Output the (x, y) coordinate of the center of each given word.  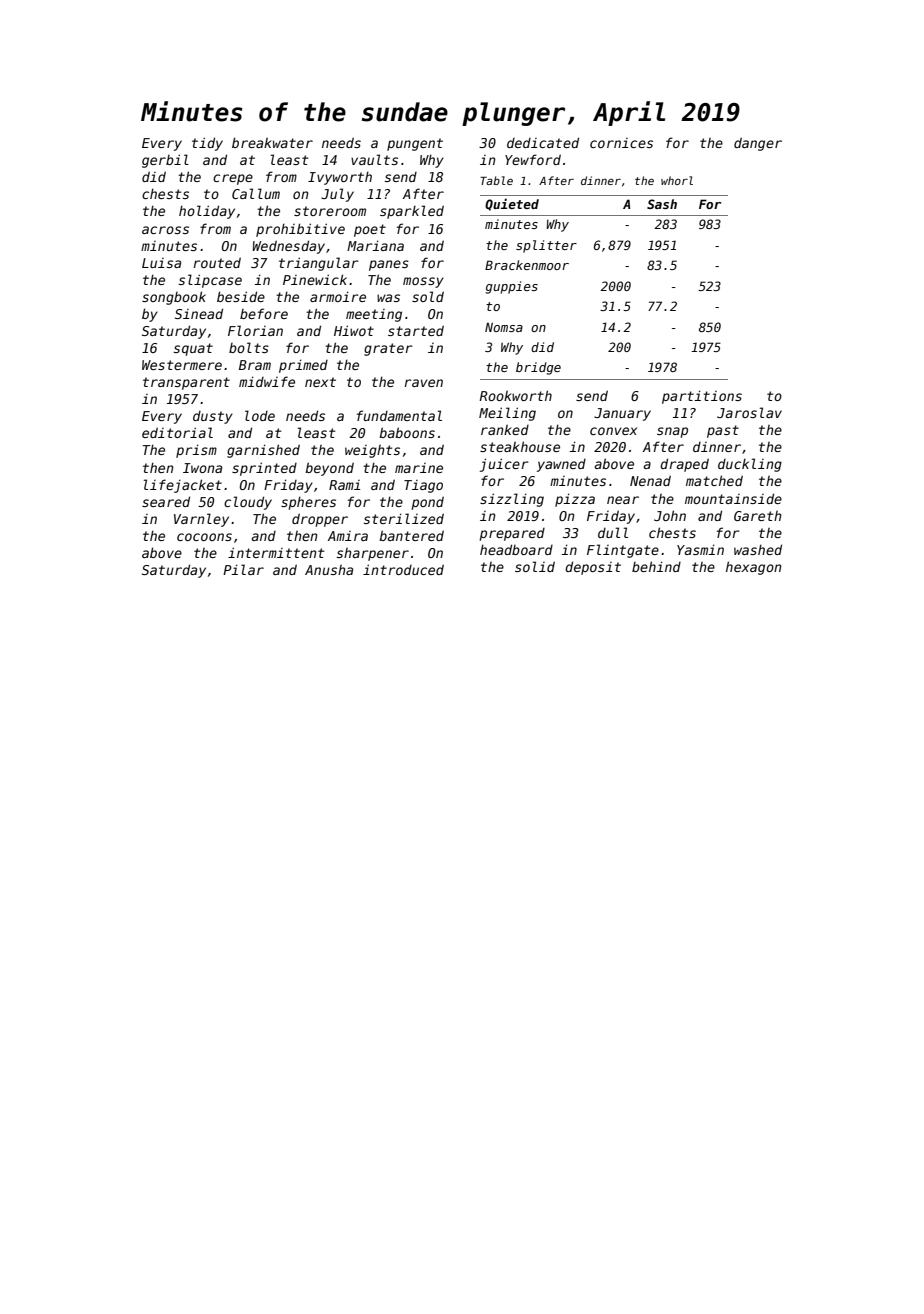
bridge (538, 368)
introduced (403, 569)
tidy (207, 144)
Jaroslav (749, 412)
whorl (677, 180)
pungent (415, 144)
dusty (213, 417)
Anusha (329, 570)
